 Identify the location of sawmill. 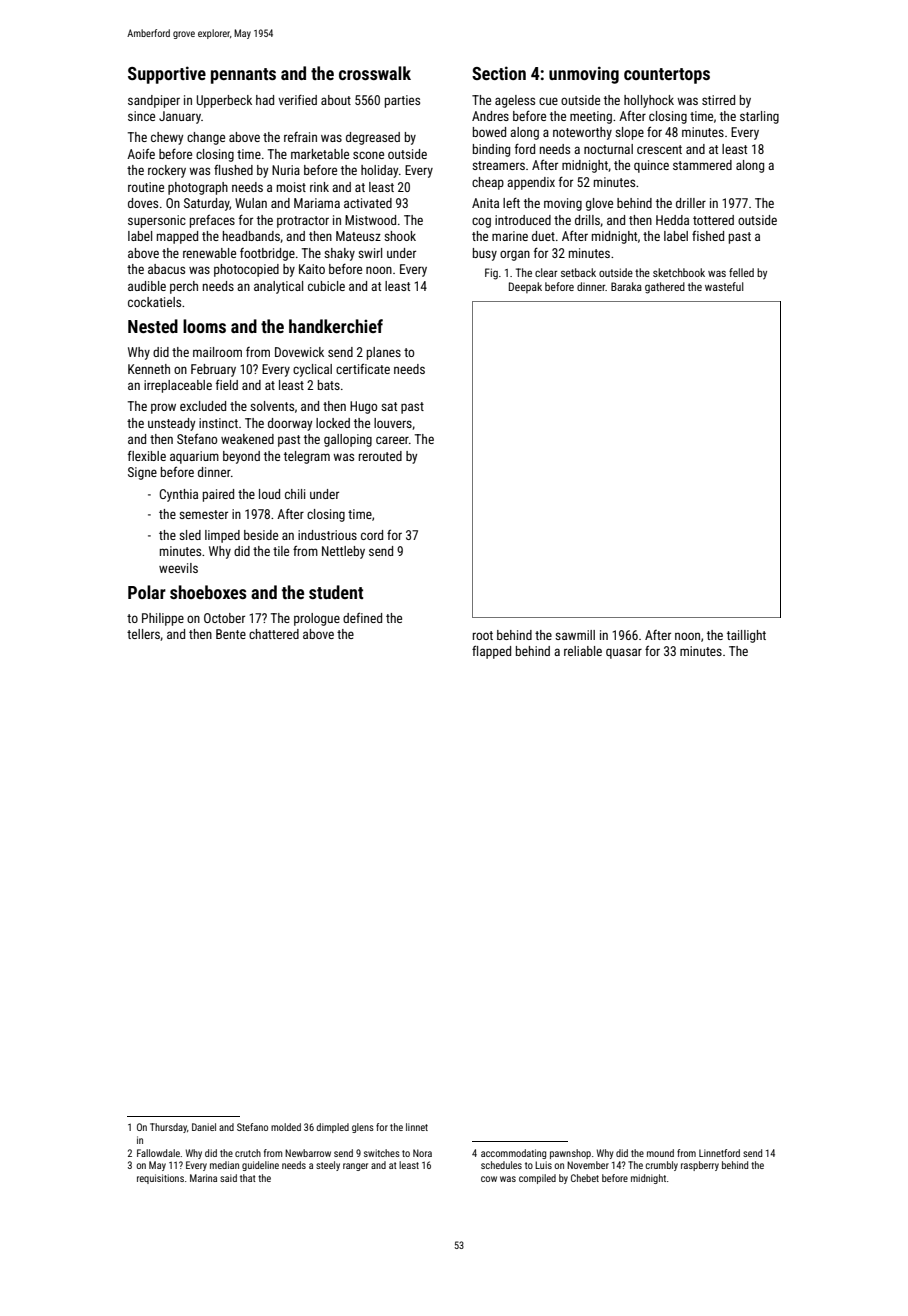
(575, 635).
